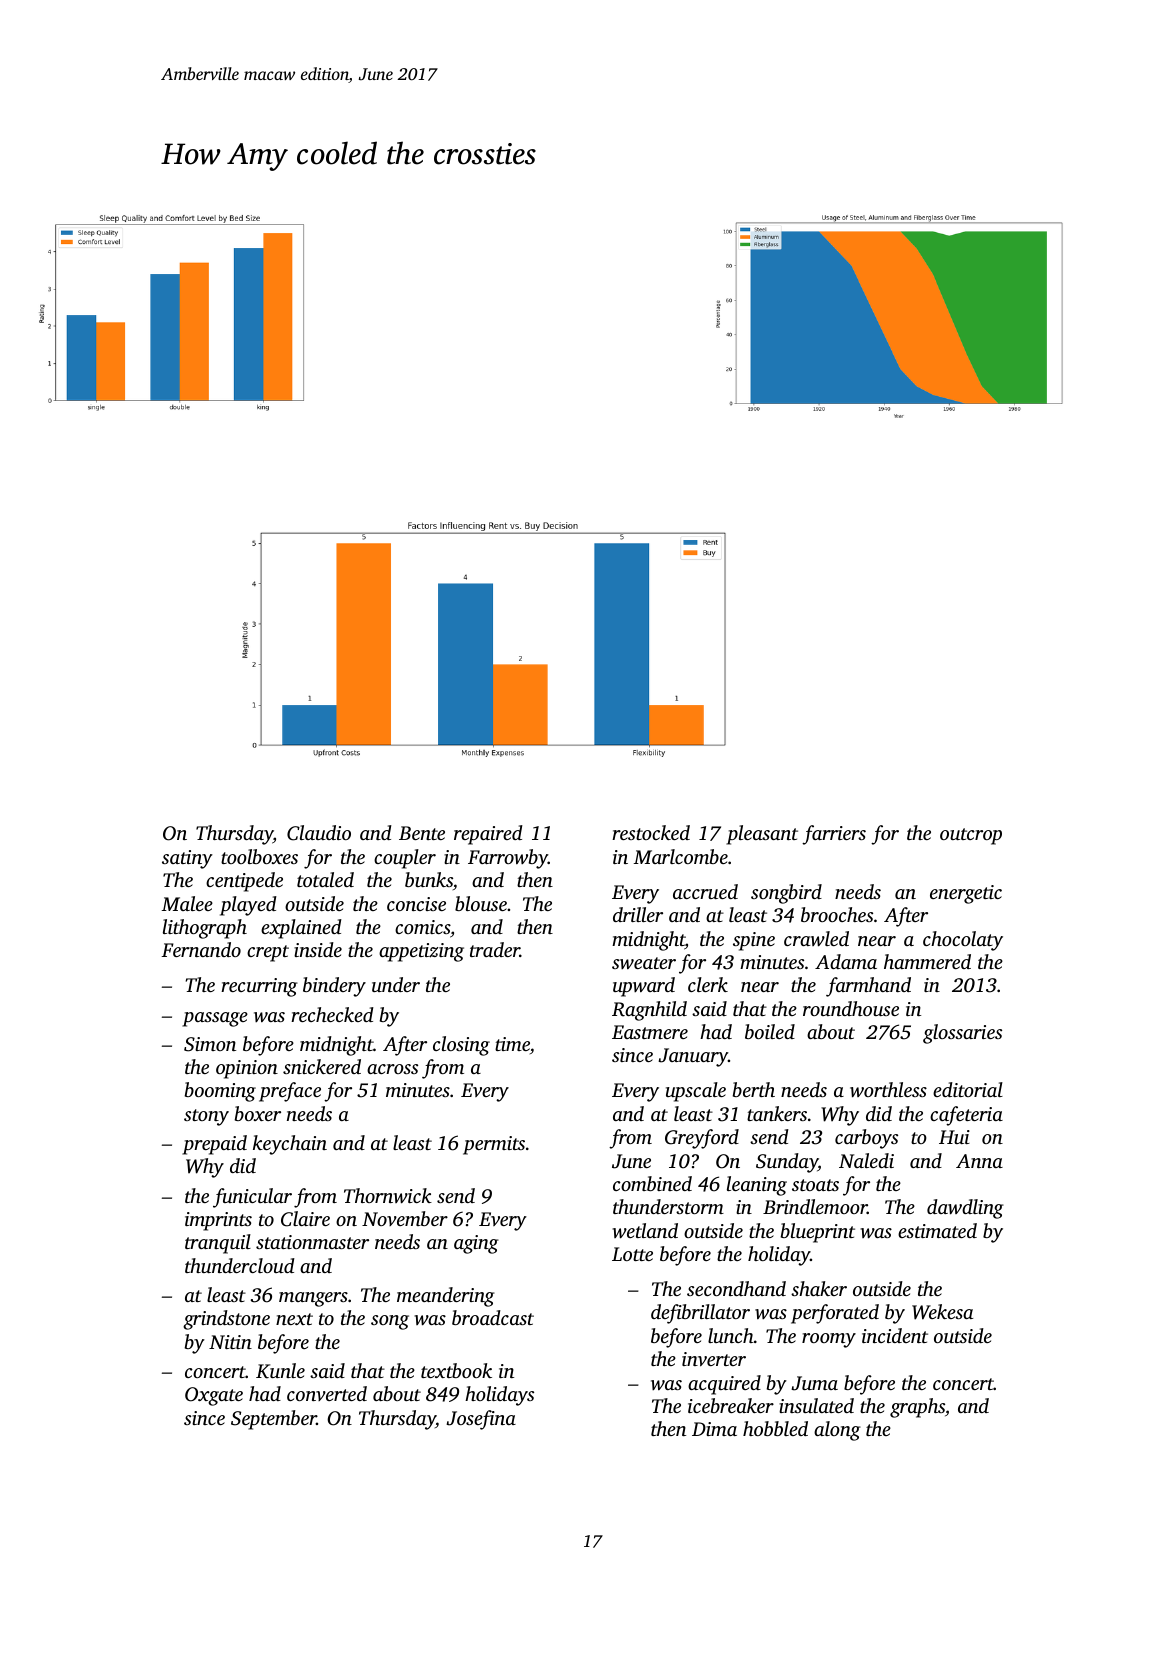 Image resolution: width=1165 pixels, height=1654 pixels. What do you see at coordinates (968, 1089) in the page?
I see `editorial` at bounding box center [968, 1089].
